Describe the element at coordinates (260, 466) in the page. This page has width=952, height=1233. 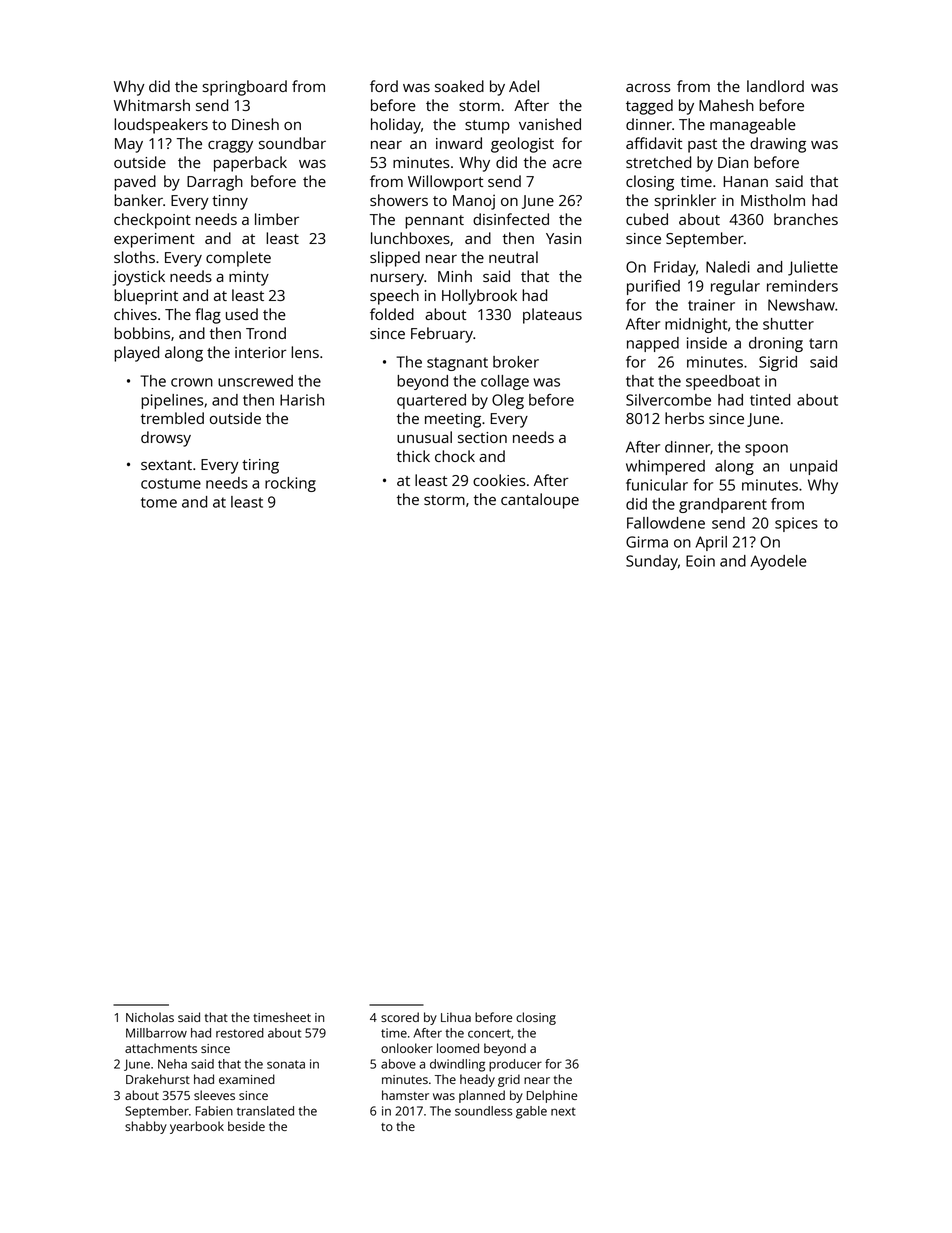
I see `tiring` at that location.
